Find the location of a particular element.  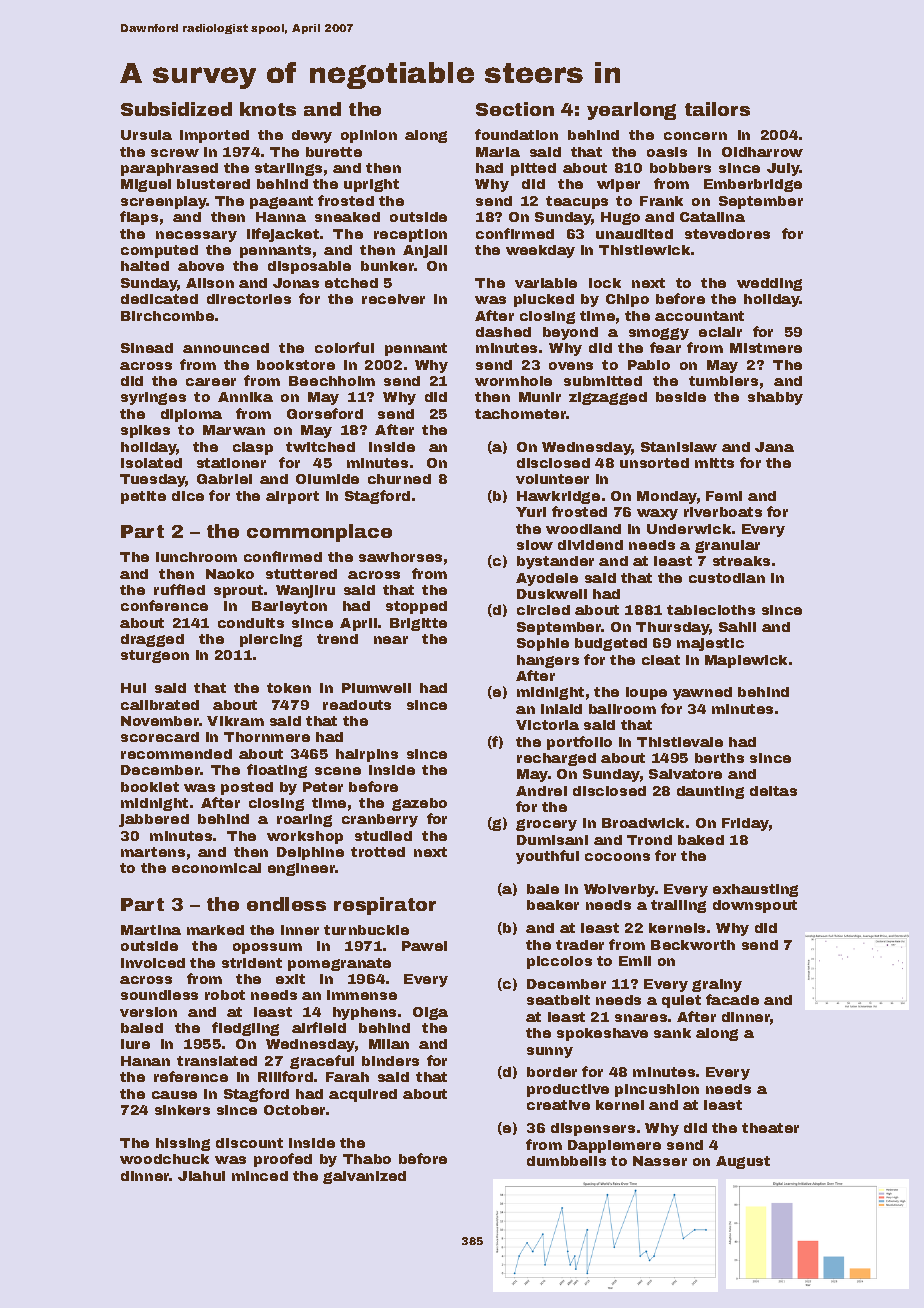

Naoko is located at coordinates (230, 574).
